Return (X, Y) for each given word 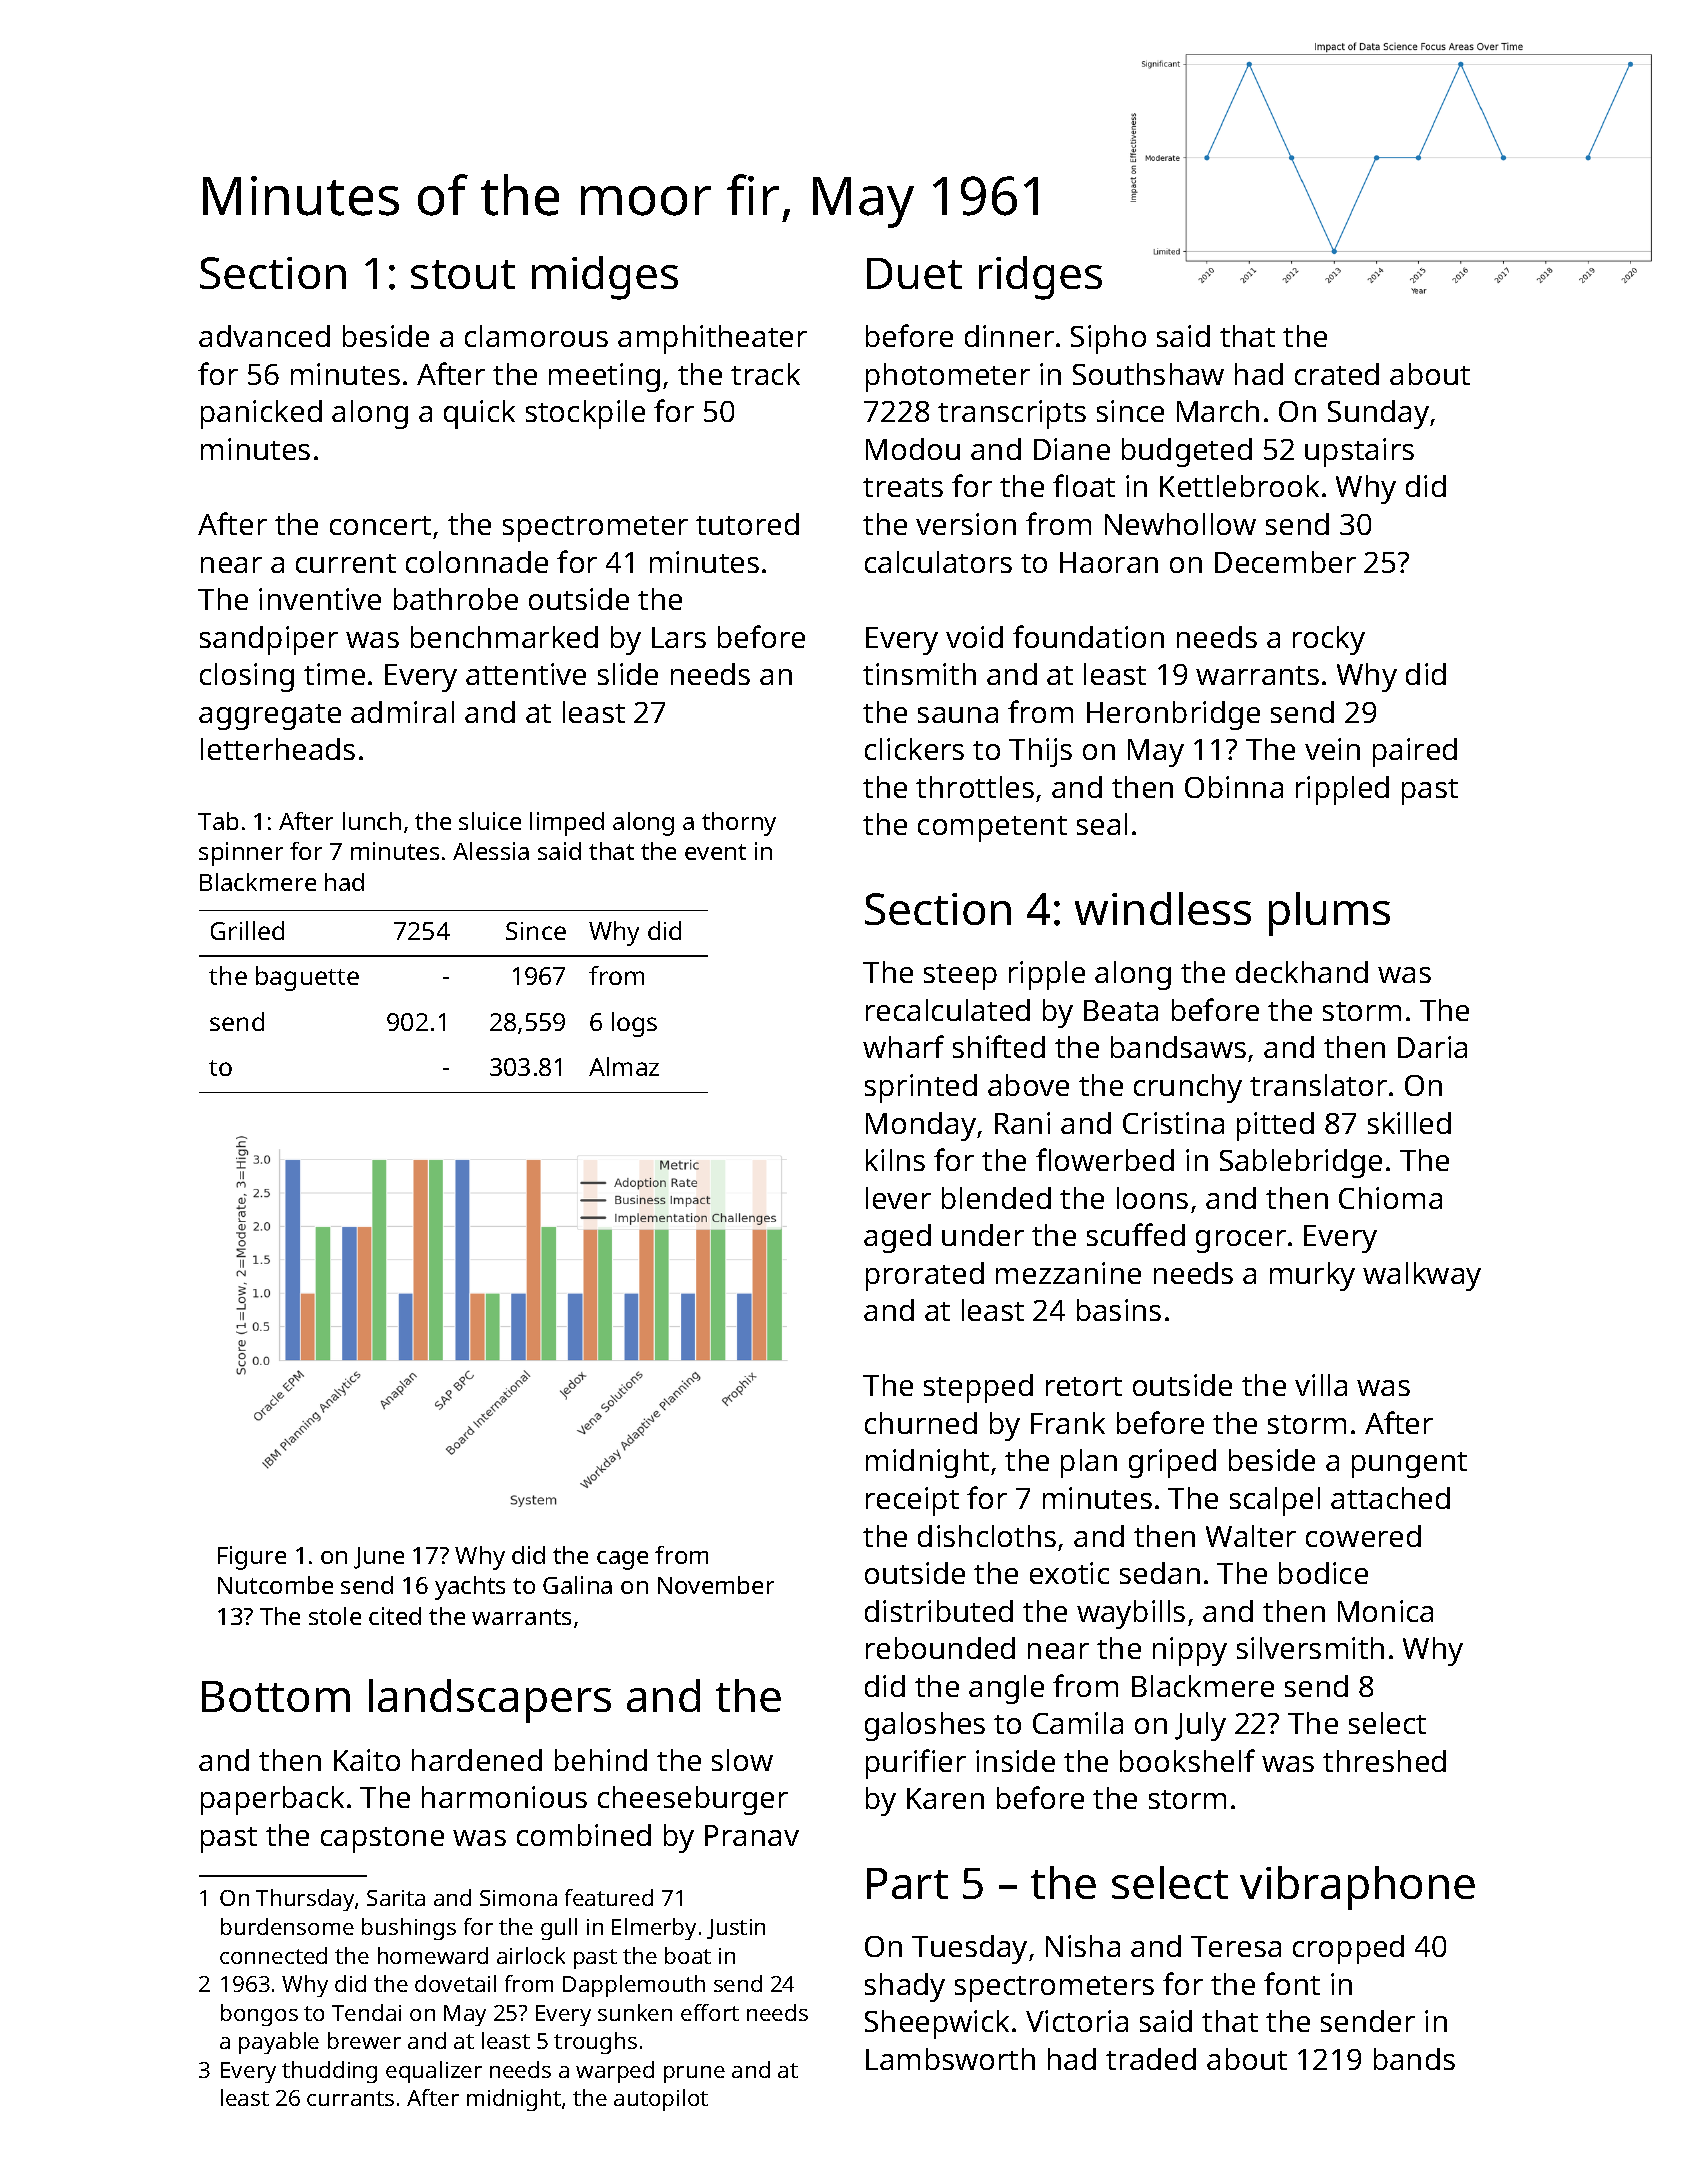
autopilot (661, 2100)
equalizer (434, 2072)
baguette (307, 978)
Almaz (624, 1066)
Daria (1432, 1047)
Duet (914, 273)
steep (960, 977)
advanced (264, 336)
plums (1329, 914)
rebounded (940, 1648)
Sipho (1108, 339)
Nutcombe (275, 1585)
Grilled (247, 930)
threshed (1384, 1761)
